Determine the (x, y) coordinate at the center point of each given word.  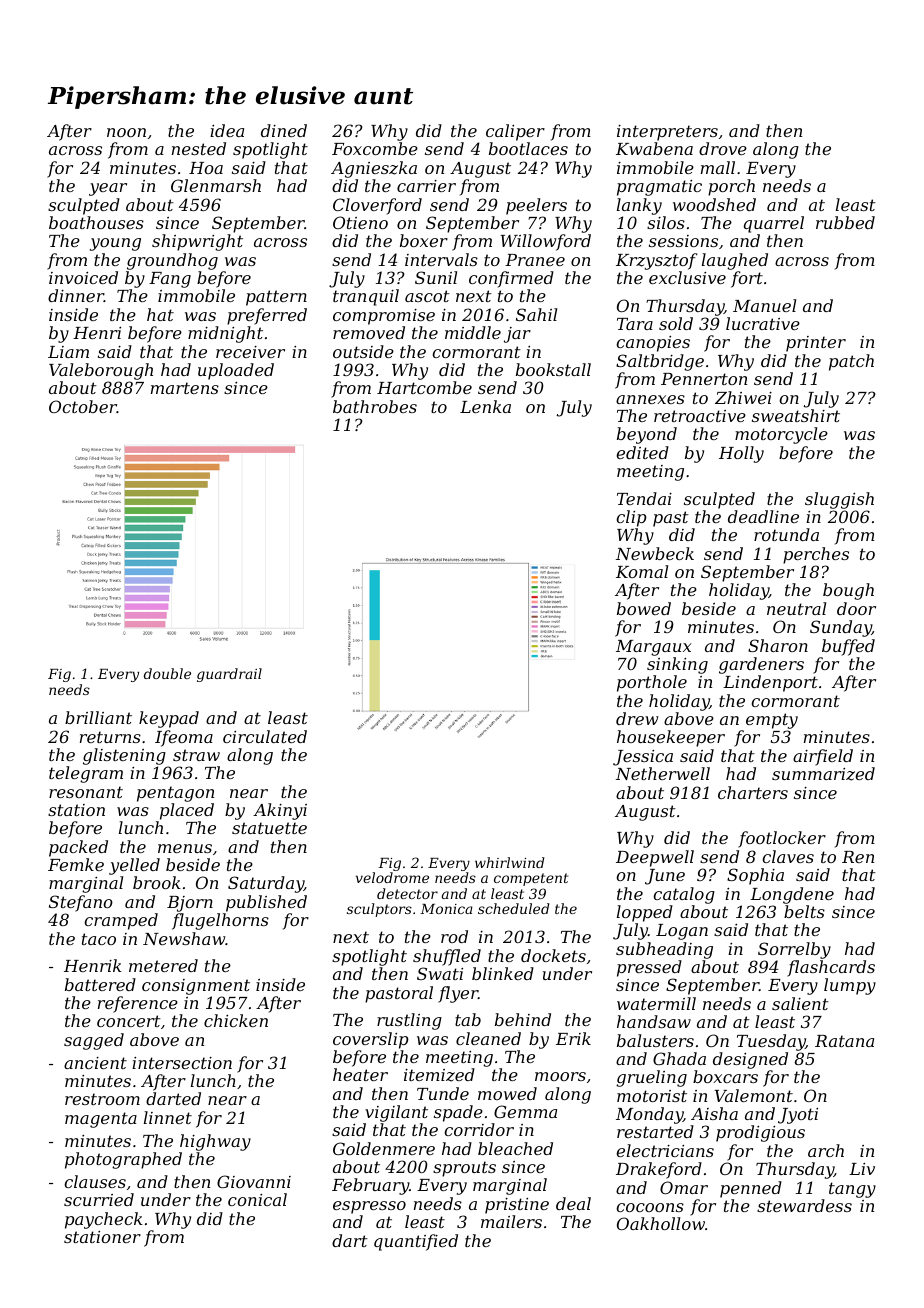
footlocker (782, 839)
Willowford (546, 242)
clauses (95, 1181)
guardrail (229, 675)
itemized (439, 1075)
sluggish (839, 500)
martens (185, 388)
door (856, 608)
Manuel (764, 305)
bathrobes (375, 406)
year (108, 189)
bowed (644, 608)
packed (78, 848)
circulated (265, 736)
